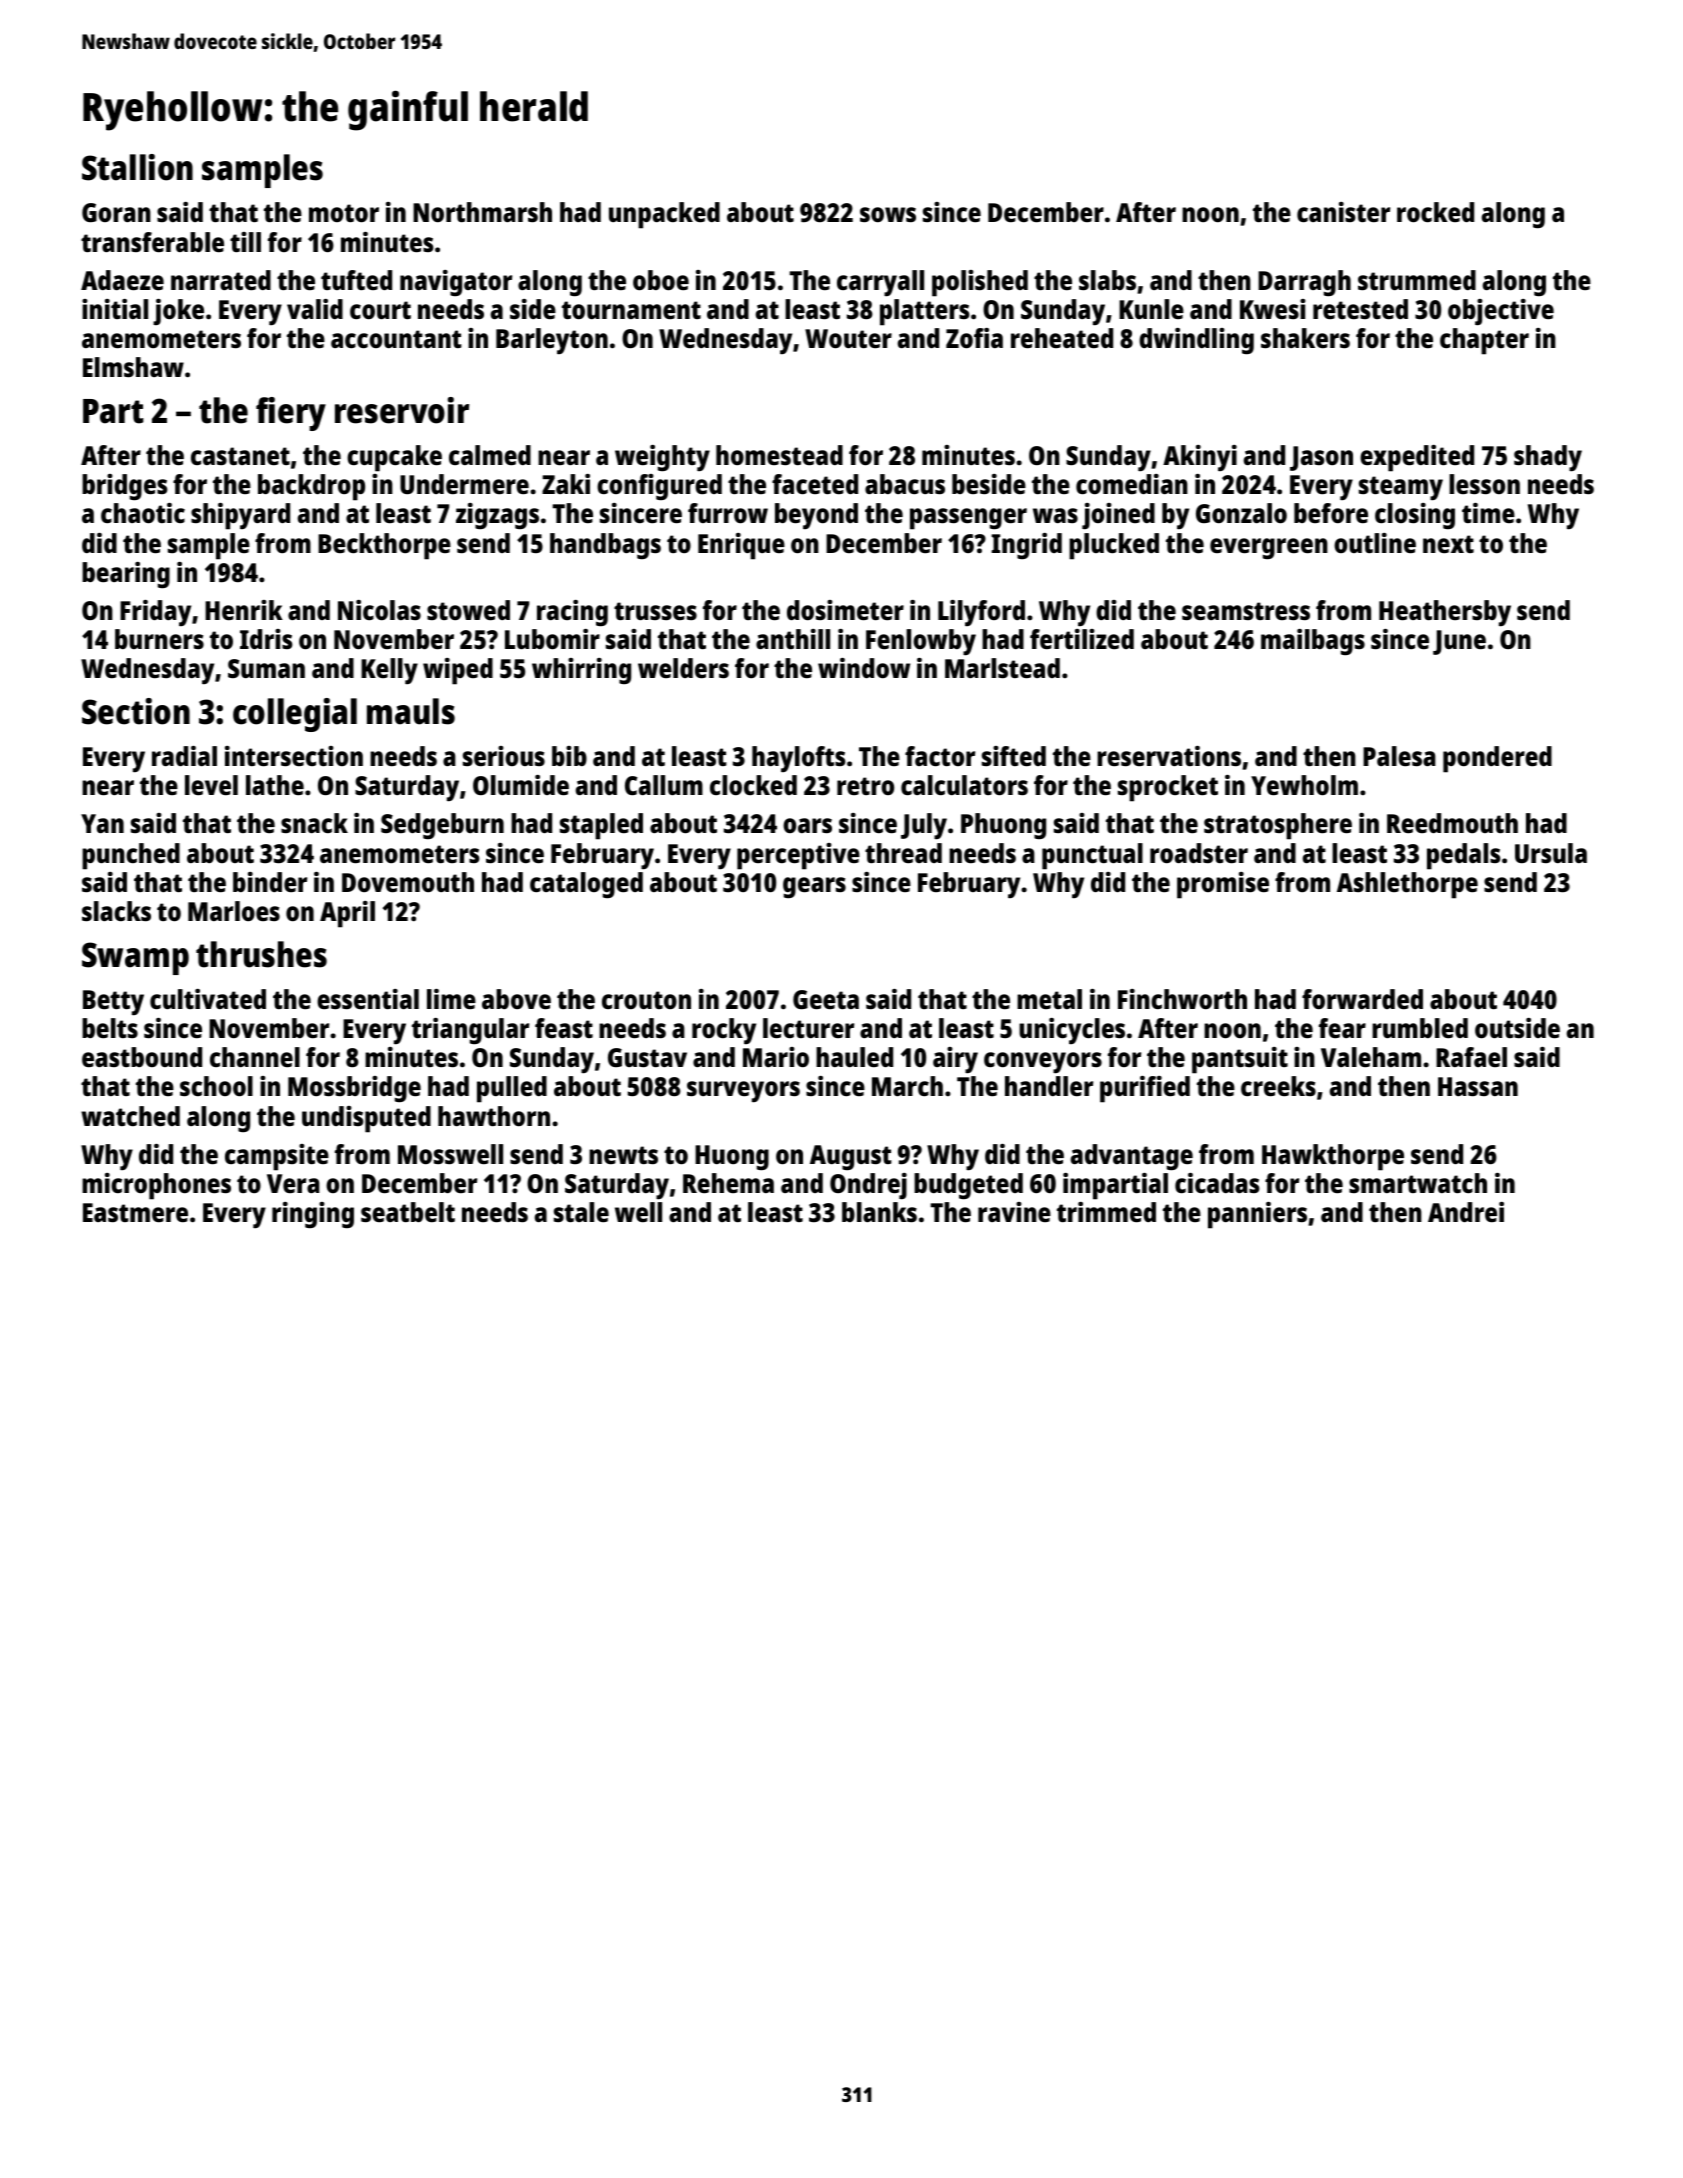 Image resolution: width=1683 pixels, height=2178 pixels. I want to click on above, so click(516, 999).
